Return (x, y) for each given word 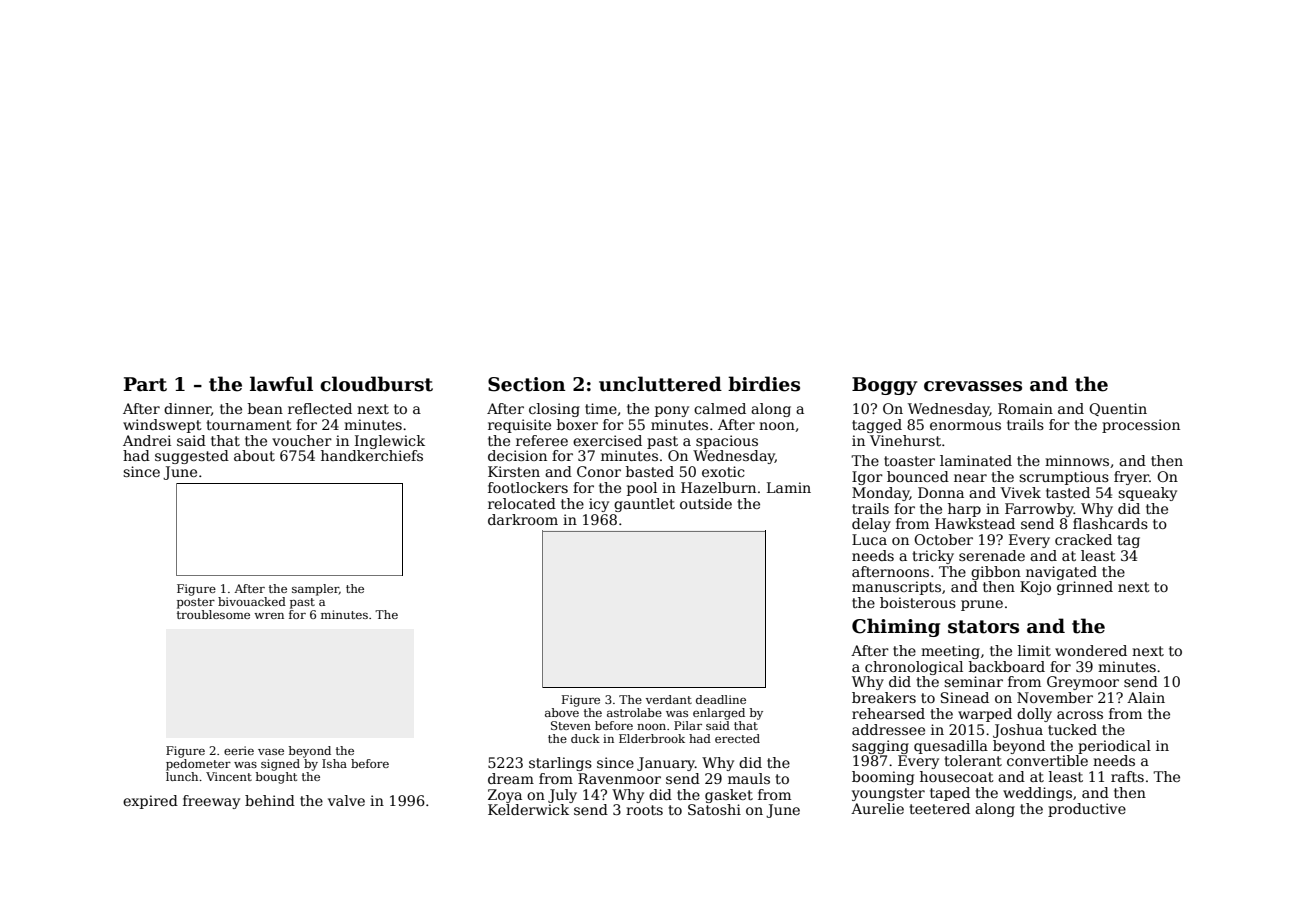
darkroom (523, 519)
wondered (1091, 650)
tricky (933, 557)
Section (527, 384)
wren (269, 616)
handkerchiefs (372, 455)
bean (265, 408)
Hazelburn (718, 487)
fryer (1131, 478)
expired (150, 802)
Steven (571, 725)
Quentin (1118, 409)
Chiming (896, 627)
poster (196, 603)
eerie (239, 750)
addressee (888, 729)
